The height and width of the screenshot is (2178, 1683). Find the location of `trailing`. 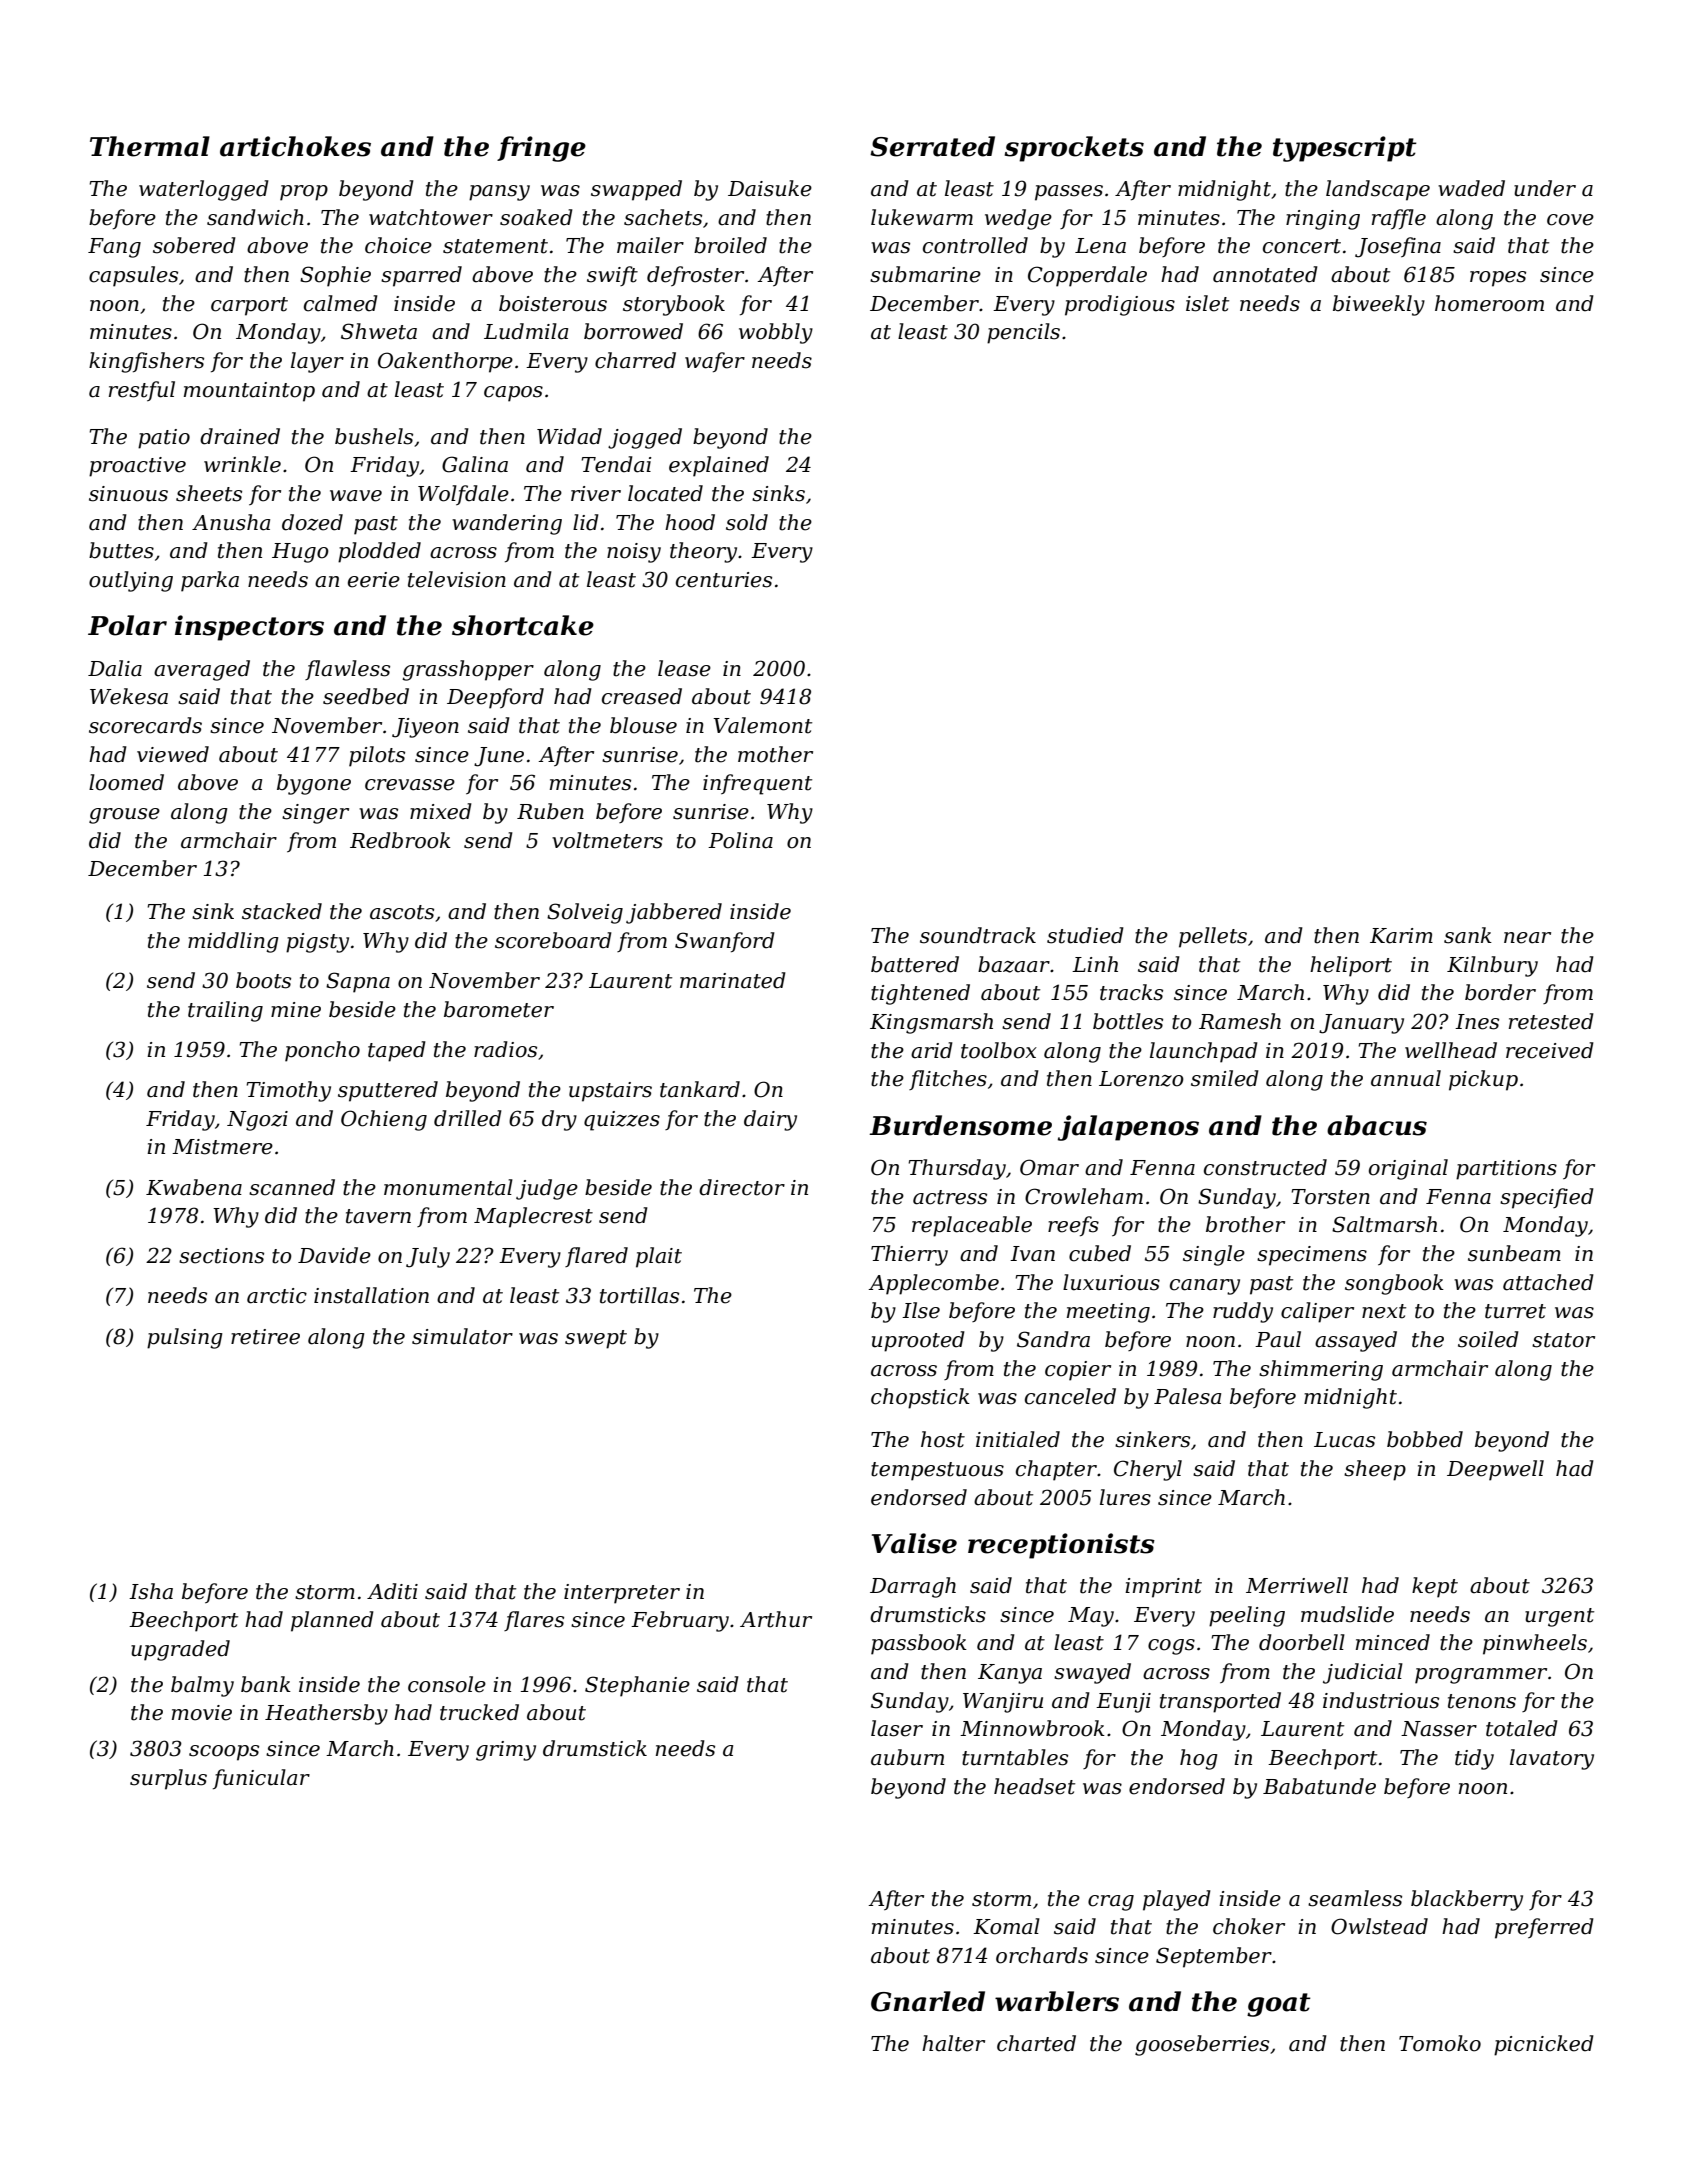

trailing is located at coordinates (225, 1011).
